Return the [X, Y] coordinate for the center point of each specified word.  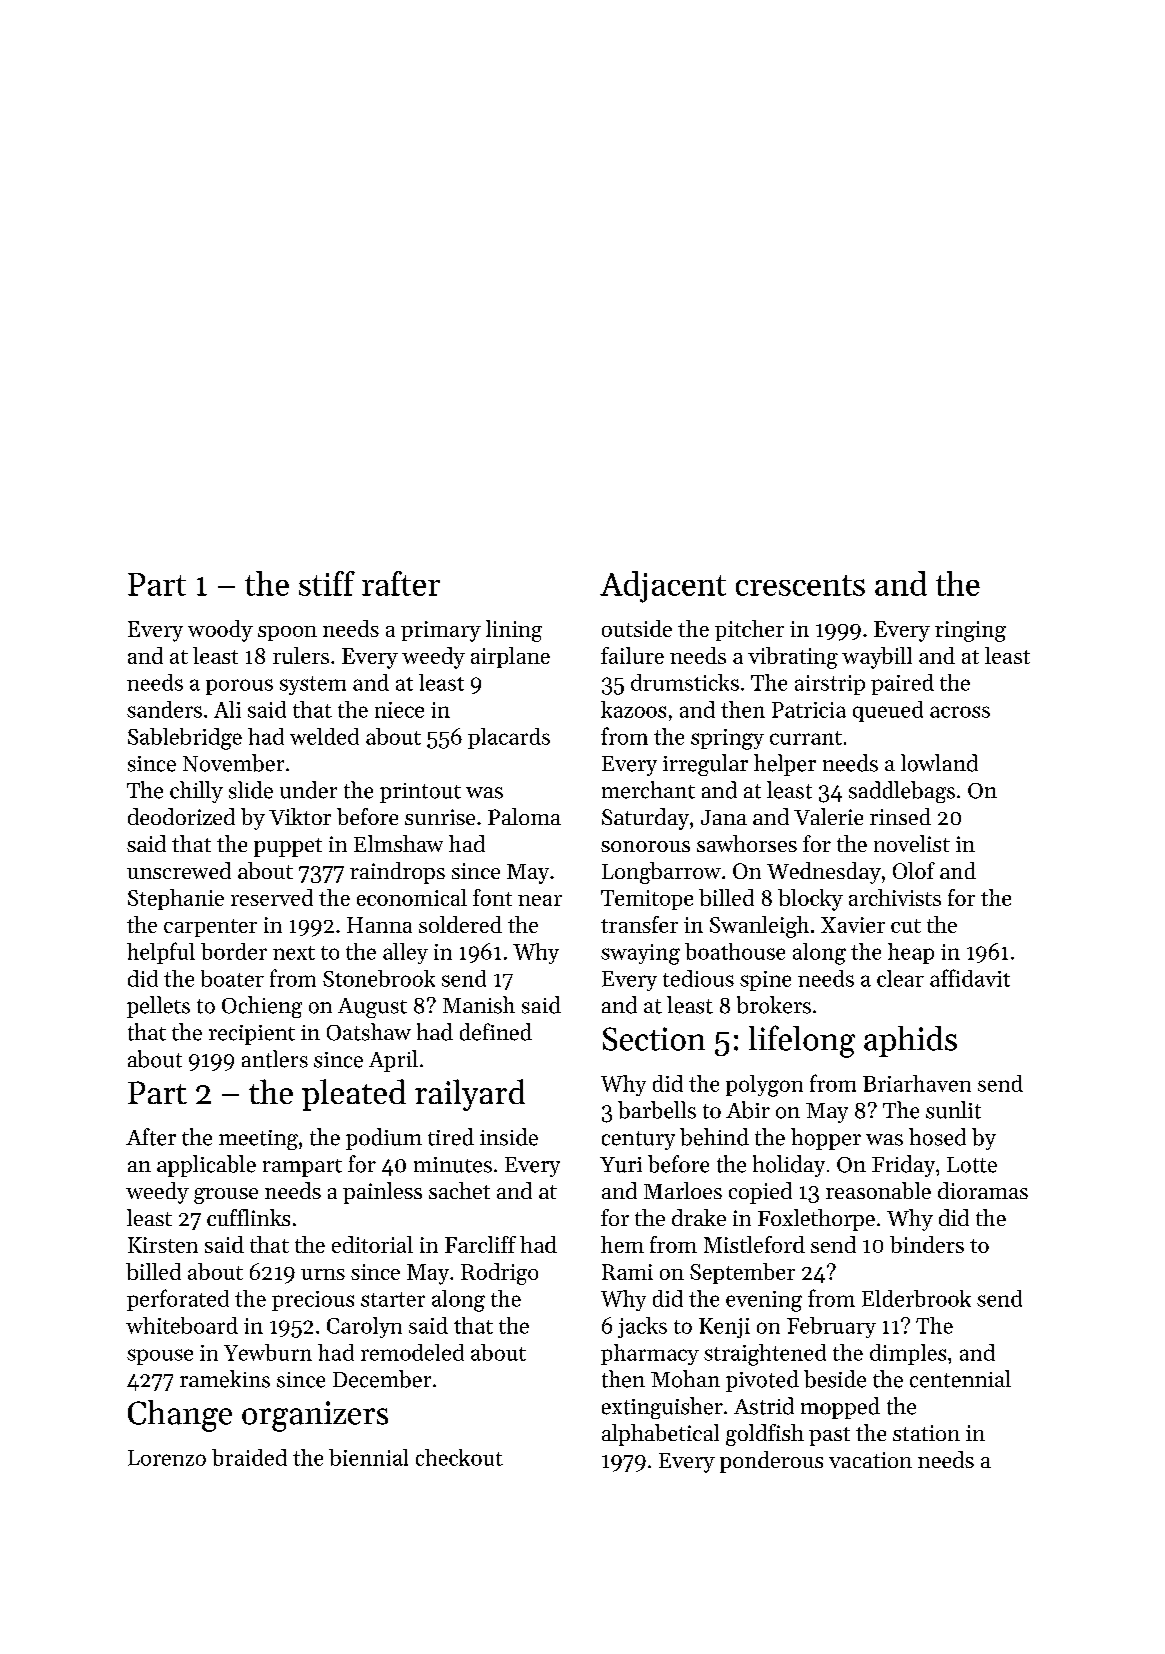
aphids [910, 1041]
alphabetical [660, 1435]
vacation [870, 1460]
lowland [939, 763]
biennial [368, 1457]
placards [509, 738]
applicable [206, 1166]
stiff [327, 583]
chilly [196, 792]
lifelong [802, 1041]
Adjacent [663, 587]
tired [451, 1137]
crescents [800, 585]
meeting [258, 1140]
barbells [657, 1110]
